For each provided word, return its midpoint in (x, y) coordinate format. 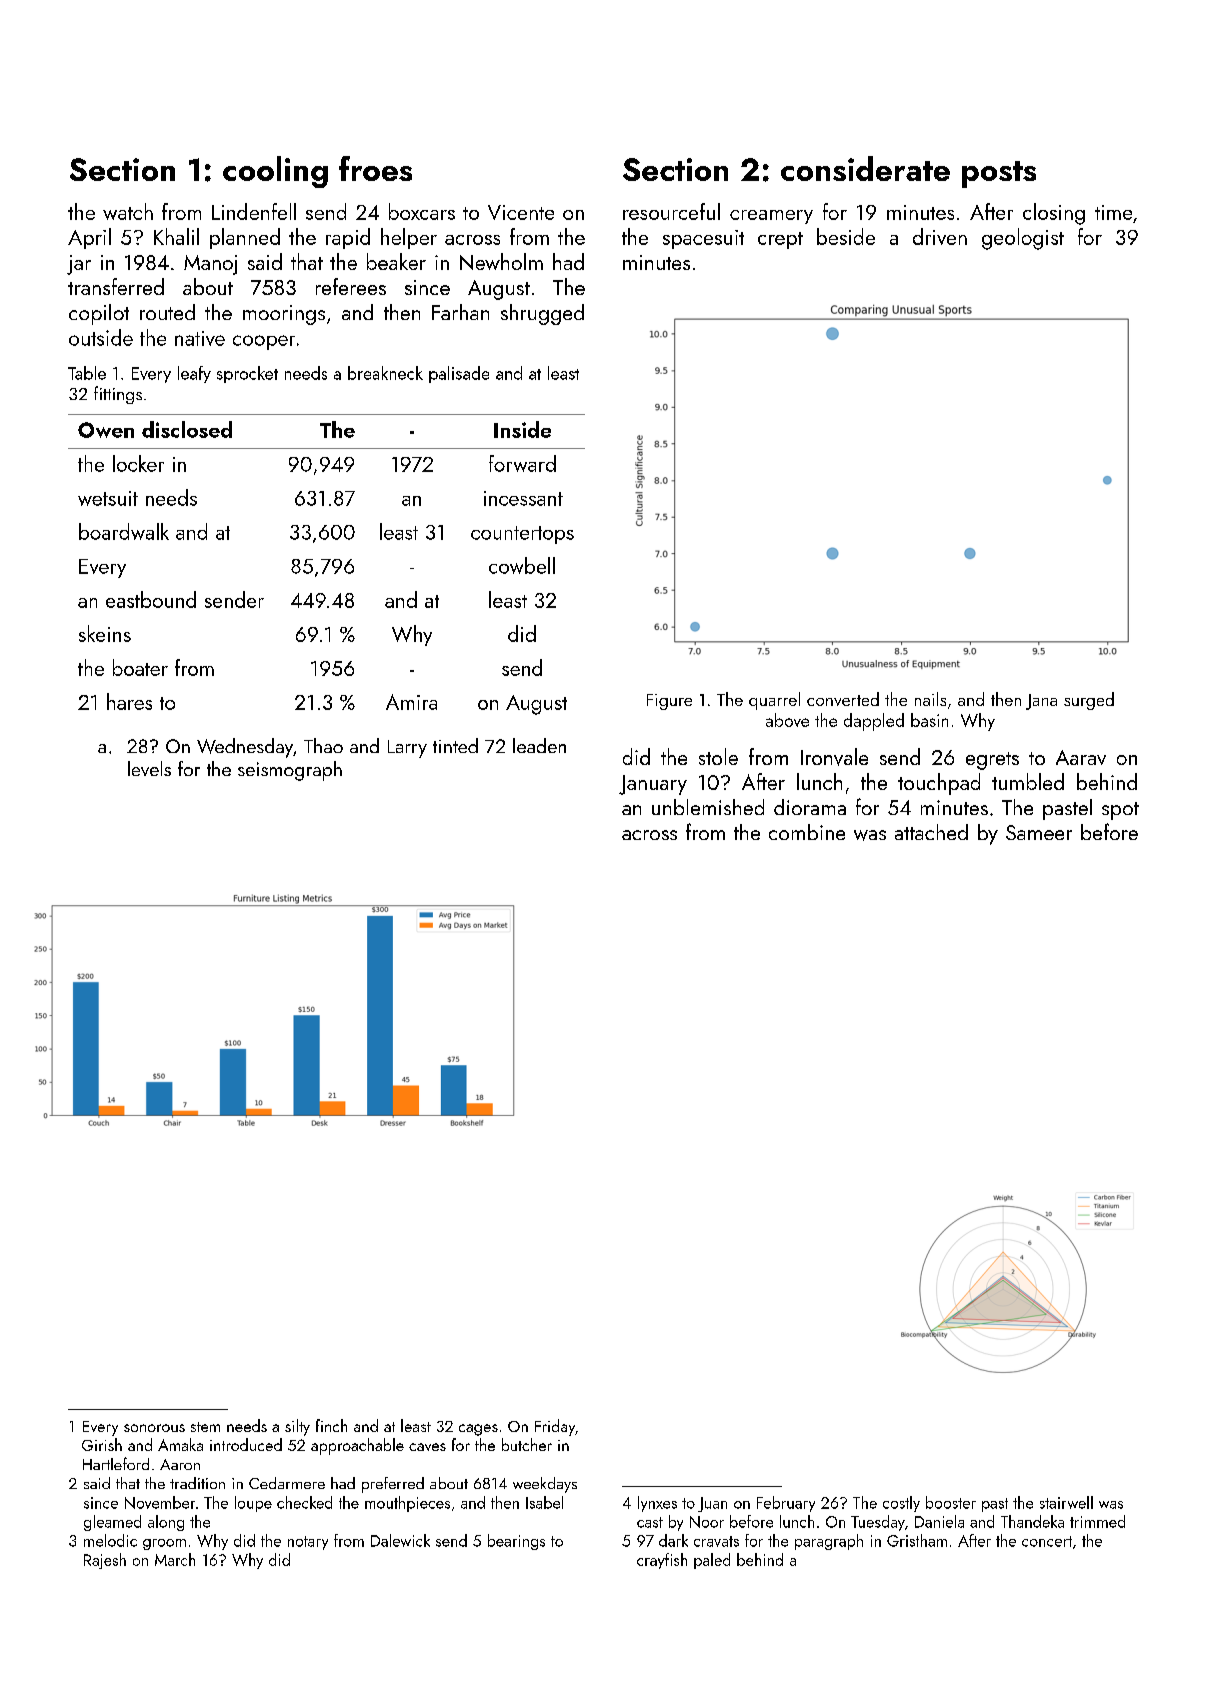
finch (331, 1425)
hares (129, 701)
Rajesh (105, 1561)
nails (930, 699)
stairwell (1066, 1502)
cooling (275, 172)
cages (478, 1430)
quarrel (774, 701)
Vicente (521, 212)
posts (999, 174)
